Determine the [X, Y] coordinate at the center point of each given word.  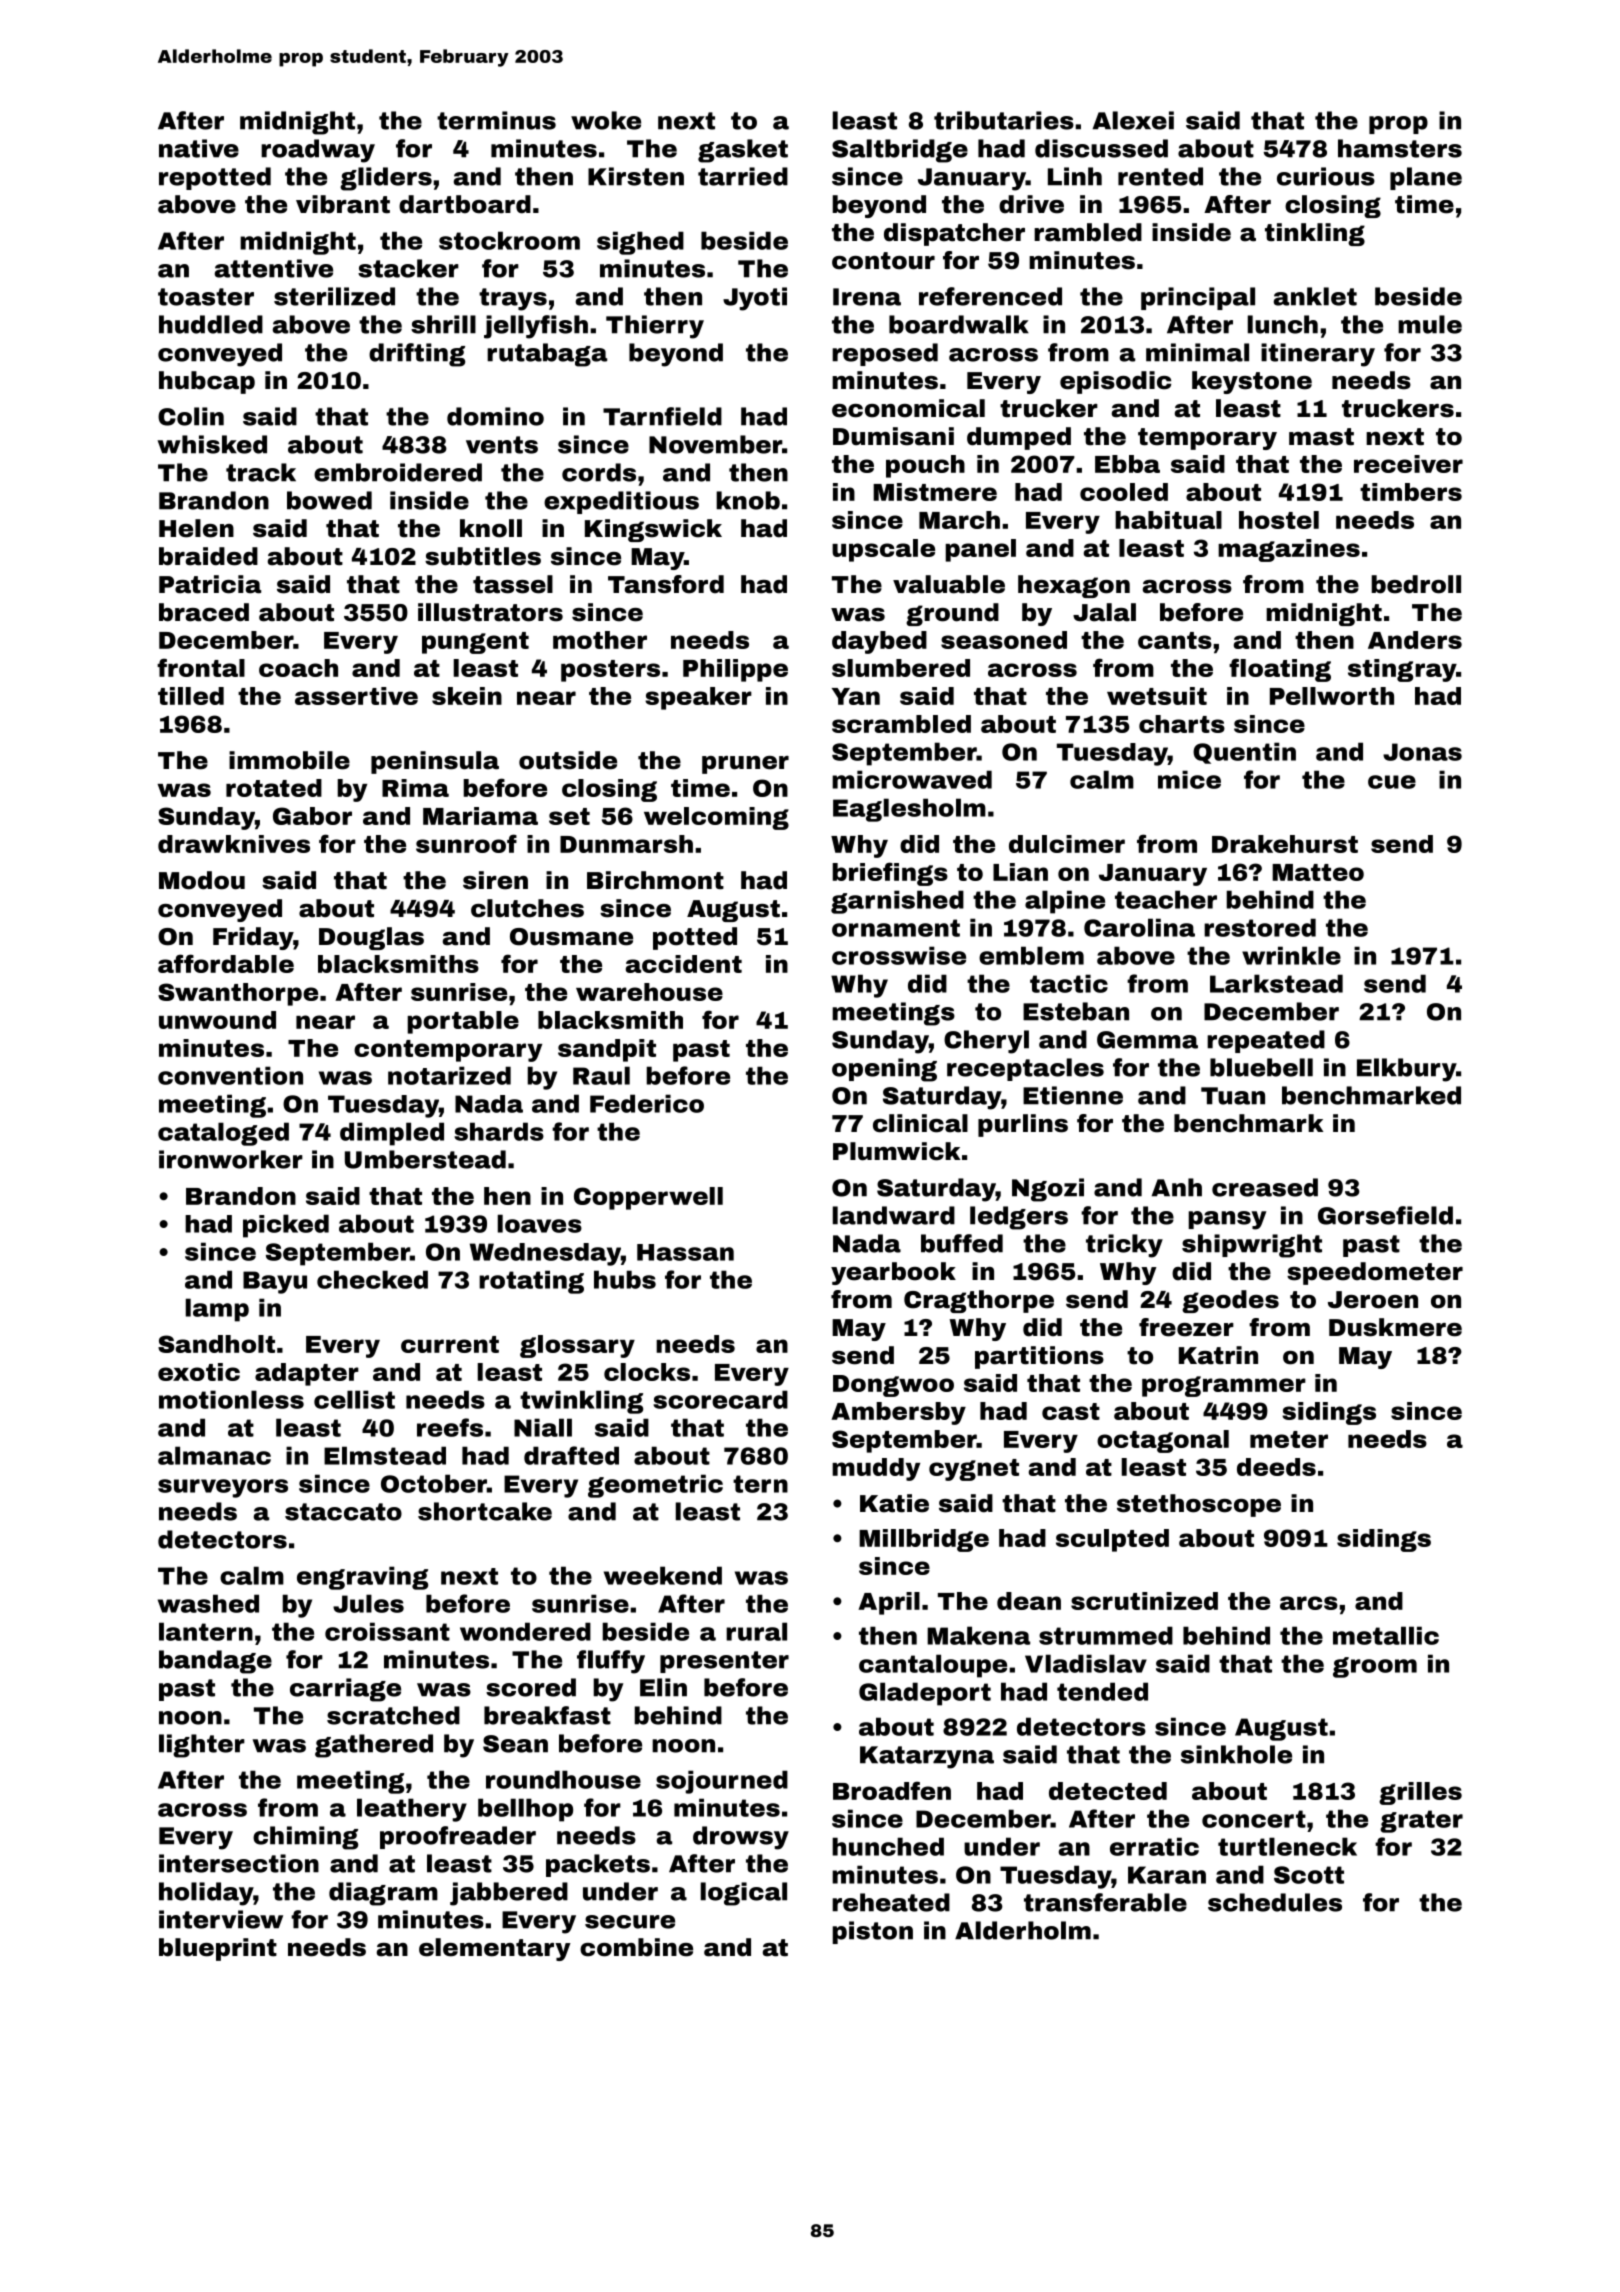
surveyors [223, 1488]
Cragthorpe [979, 1301]
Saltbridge [900, 151]
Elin [663, 1687]
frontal [201, 667]
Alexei [1133, 120]
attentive [274, 268]
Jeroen [1373, 1300]
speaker [698, 698]
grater [1421, 1821]
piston [872, 1932]
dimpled [392, 1134]
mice [1189, 779]
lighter [202, 1746]
